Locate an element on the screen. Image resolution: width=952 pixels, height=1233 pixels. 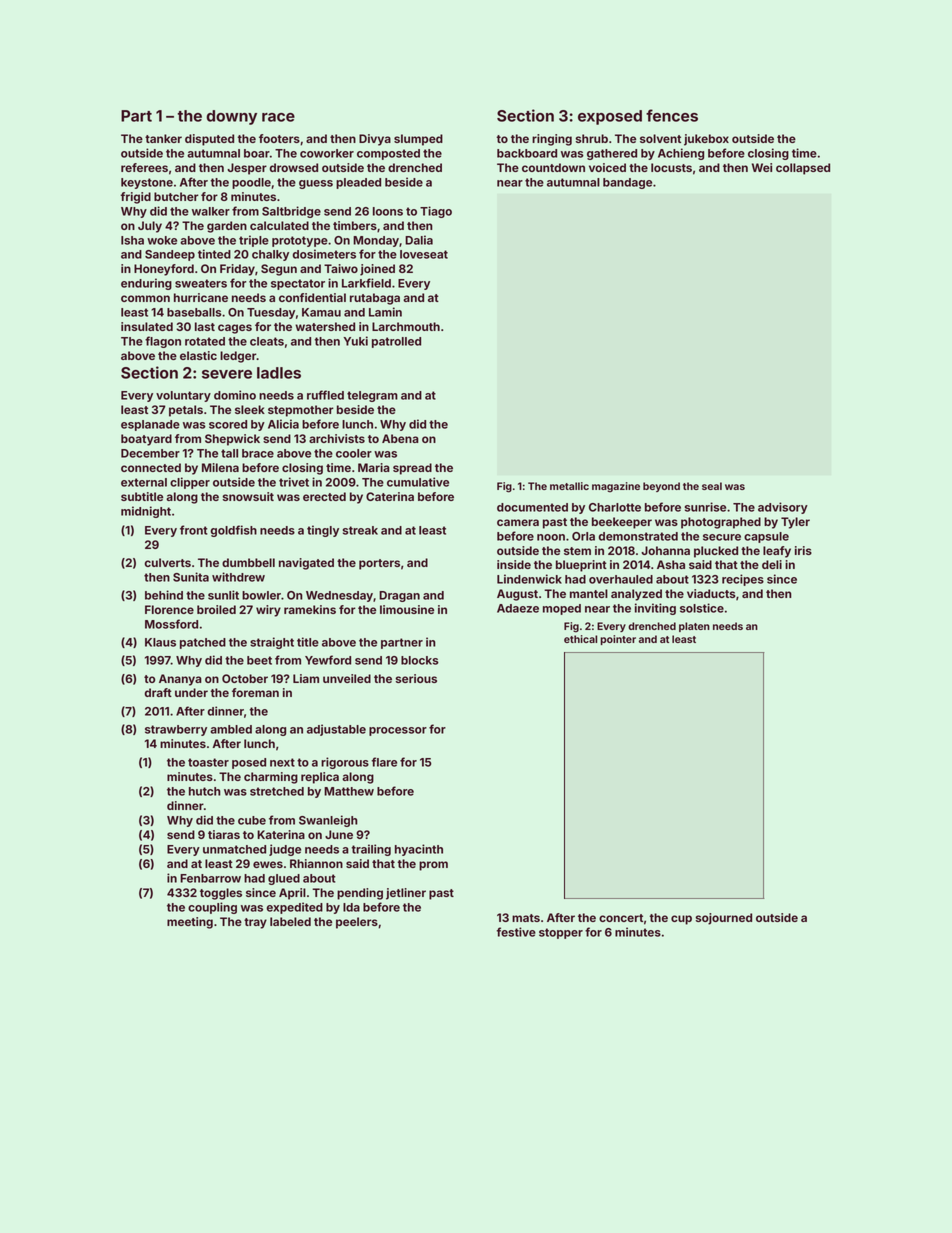
Sunita is located at coordinates (191, 577).
